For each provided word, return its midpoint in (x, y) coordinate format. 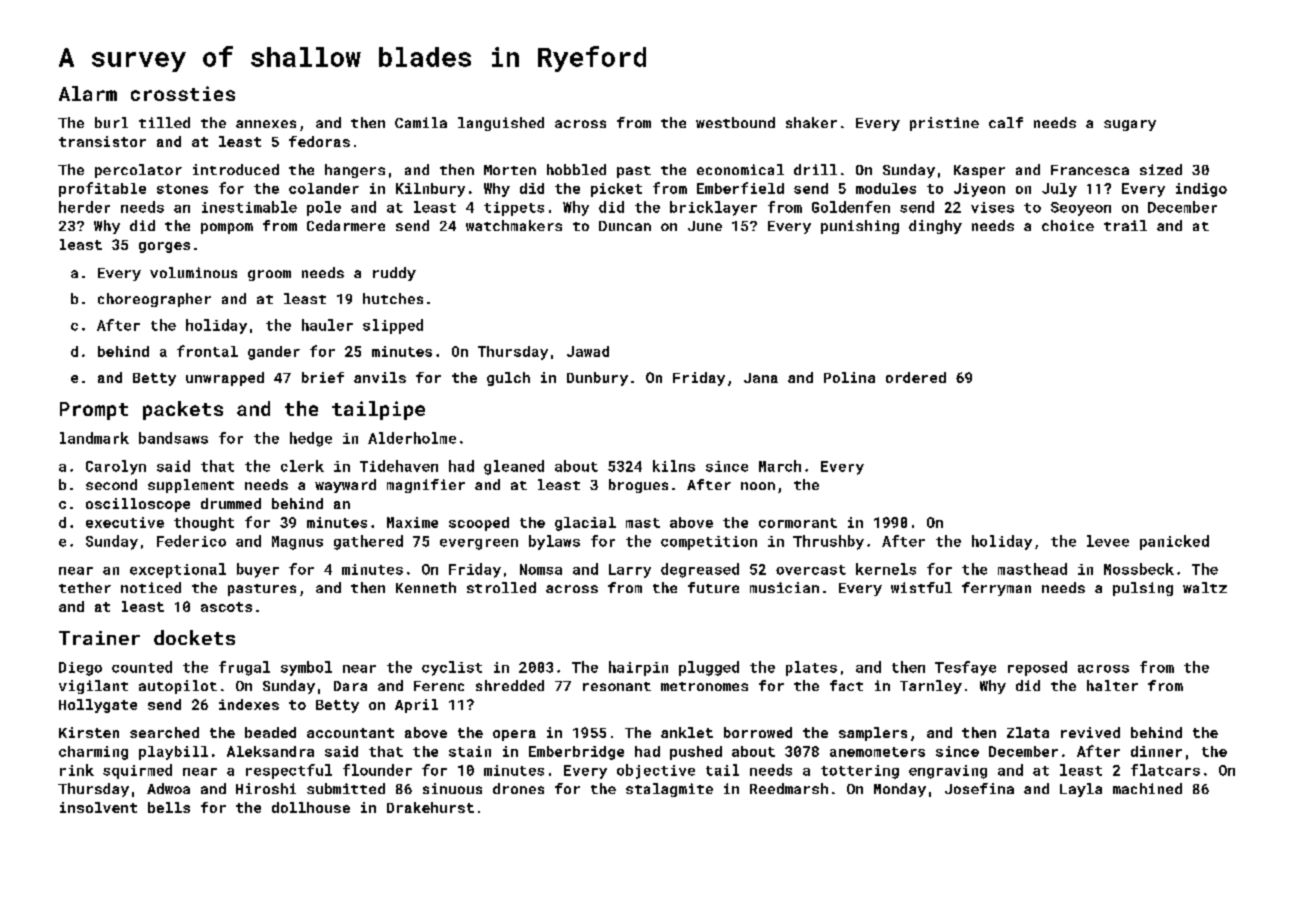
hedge (311, 439)
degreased (700, 570)
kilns (674, 466)
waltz (1205, 587)
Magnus (297, 543)
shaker (811, 122)
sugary (1130, 125)
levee (1108, 541)
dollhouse (311, 807)
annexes (266, 124)
